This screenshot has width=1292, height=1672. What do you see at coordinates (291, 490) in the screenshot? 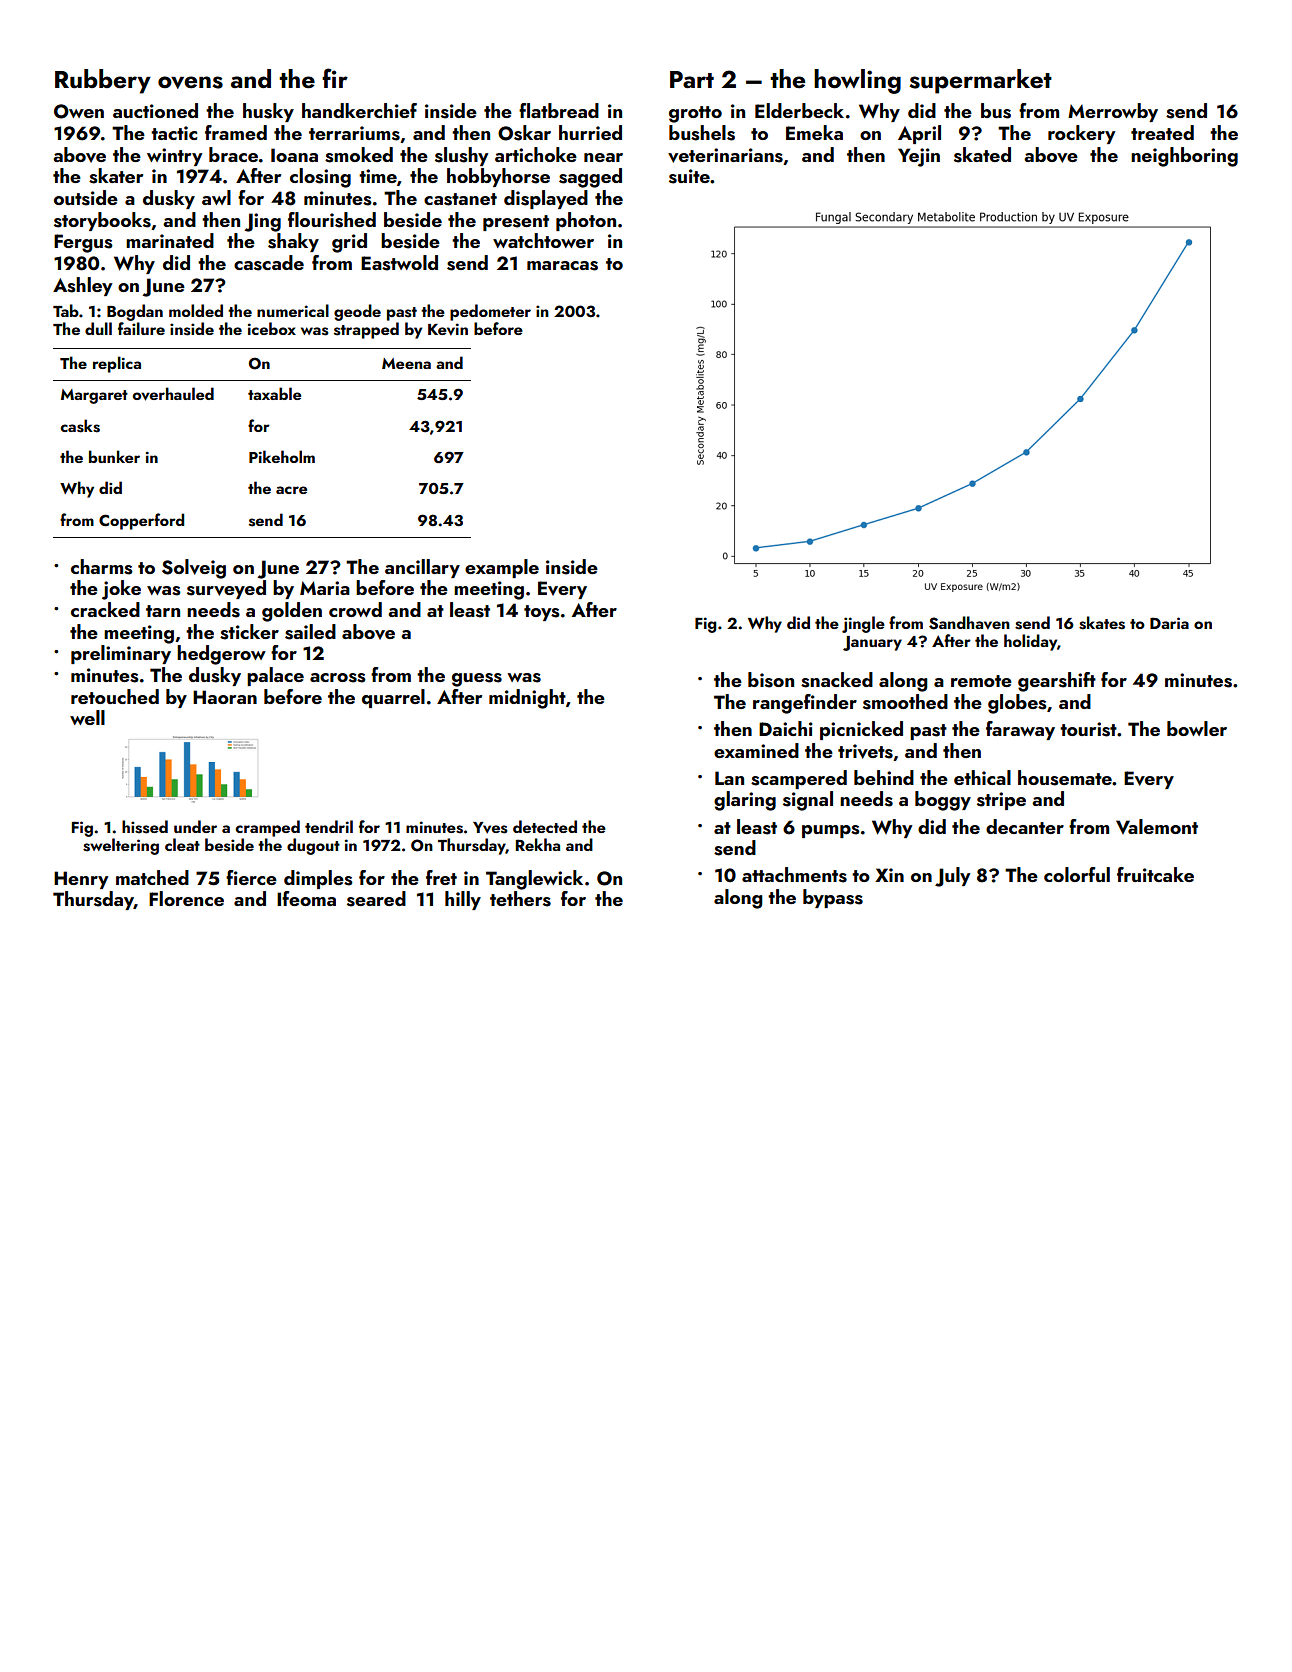
I see `acre` at bounding box center [291, 490].
